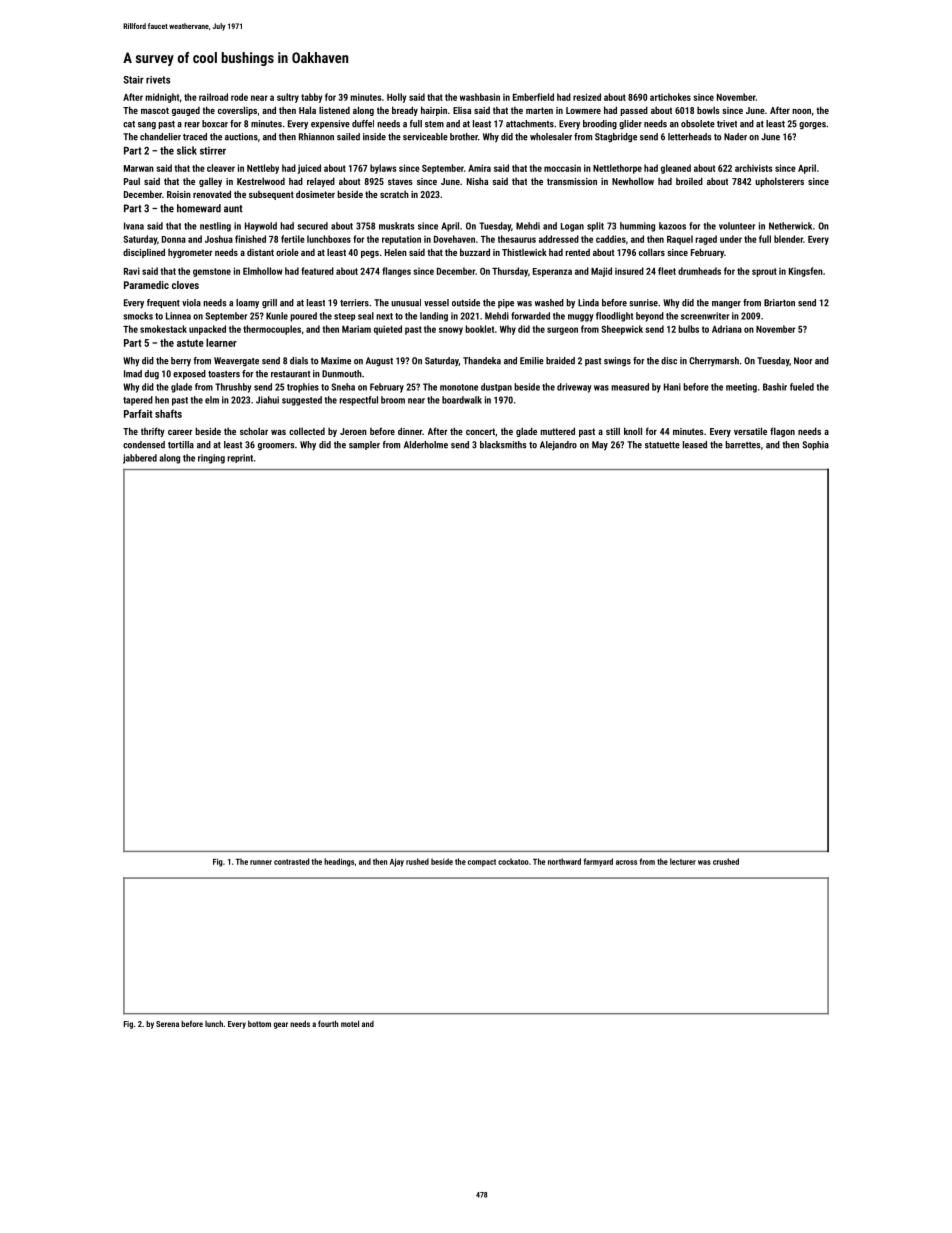 This screenshot has width=952, height=1233. What do you see at coordinates (158, 80) in the screenshot?
I see `rivets` at bounding box center [158, 80].
